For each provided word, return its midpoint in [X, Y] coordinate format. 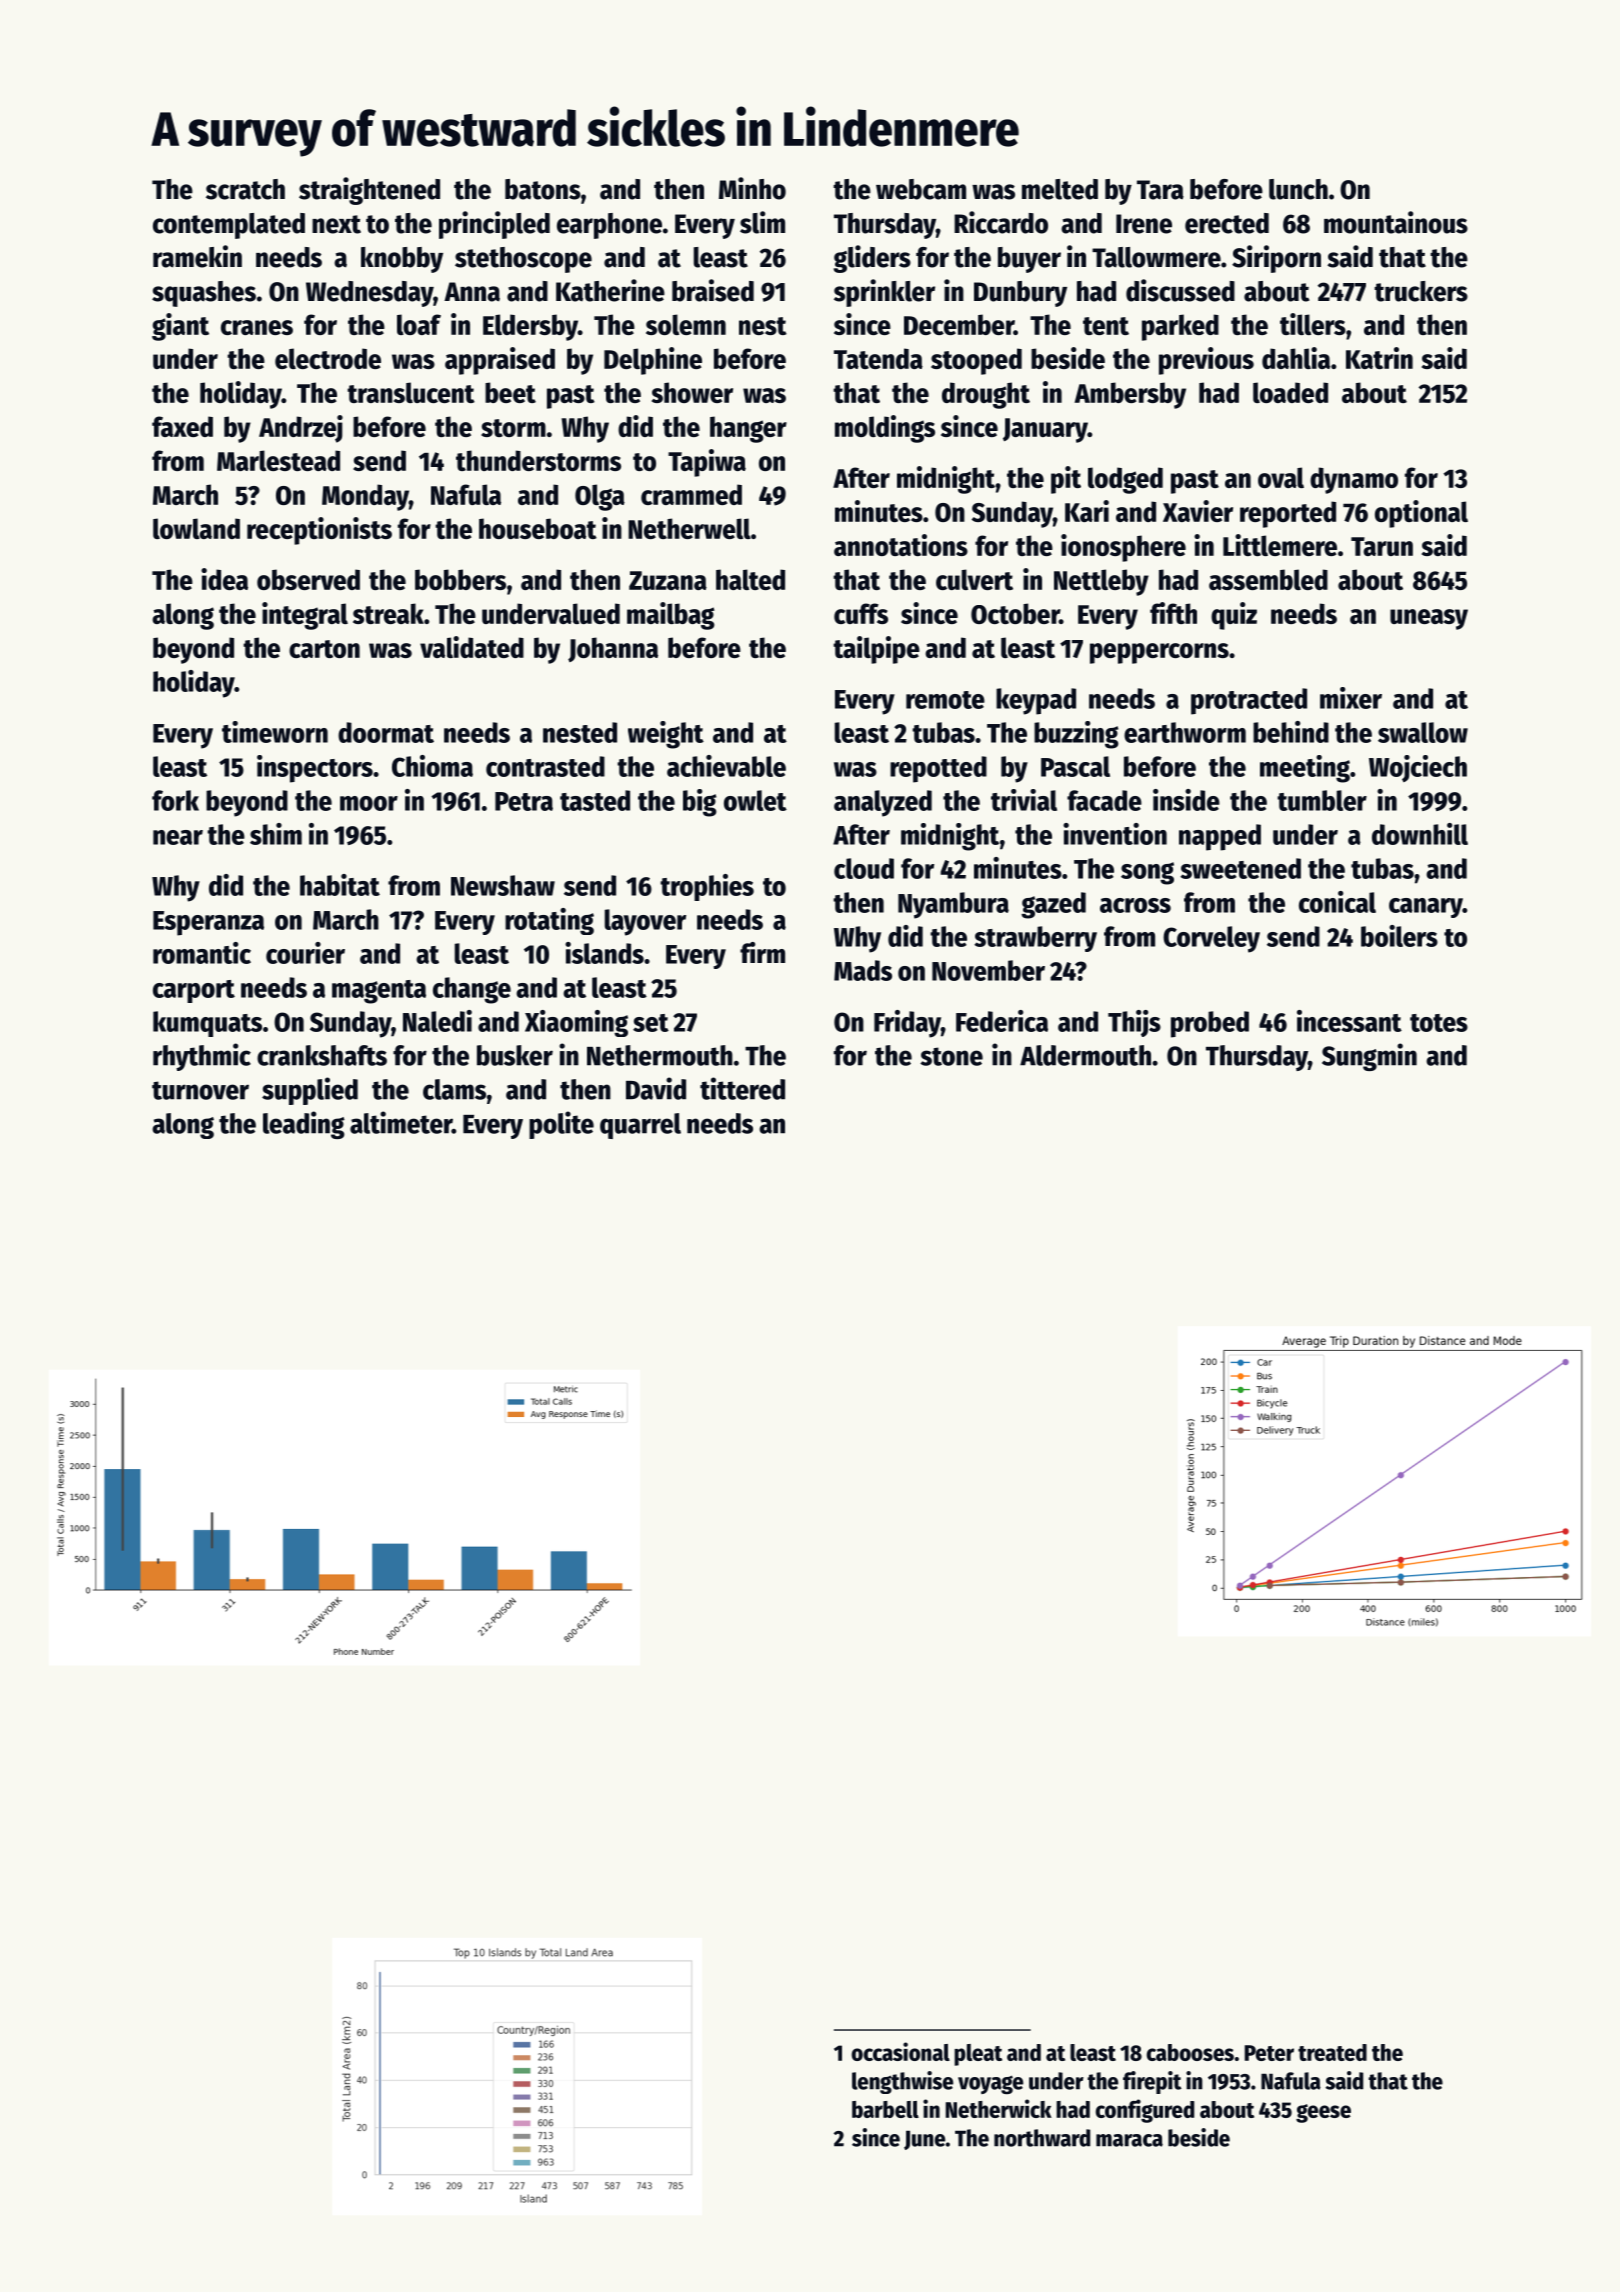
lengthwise [902, 2082]
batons [543, 189]
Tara [1160, 190]
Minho [752, 188]
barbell [885, 2109]
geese [1323, 2113]
